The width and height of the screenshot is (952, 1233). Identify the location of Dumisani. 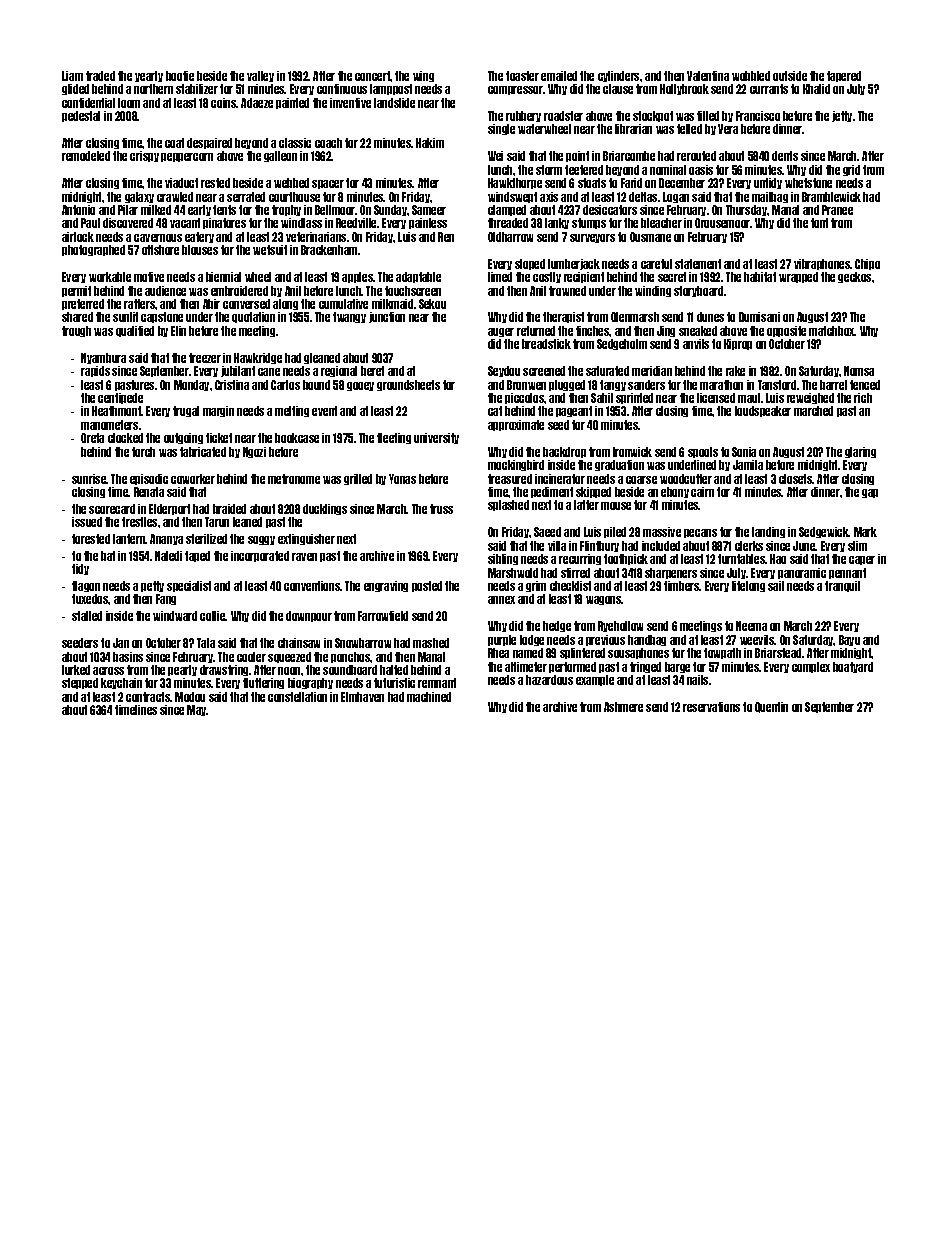
(759, 317).
